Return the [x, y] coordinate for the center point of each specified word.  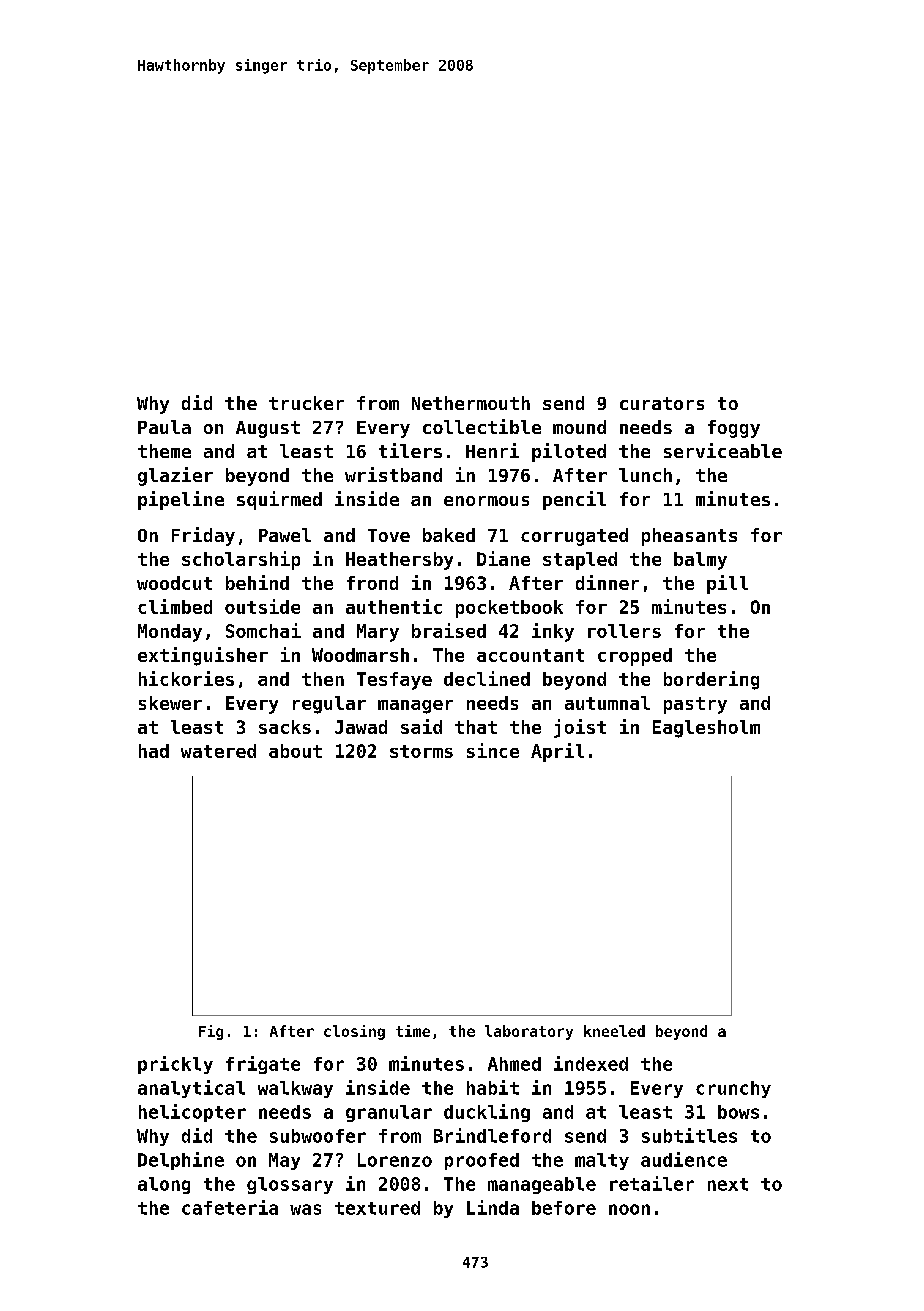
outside [262, 606]
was [305, 1209]
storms [421, 751]
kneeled [614, 1031]
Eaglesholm [706, 729]
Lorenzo [395, 1160]
